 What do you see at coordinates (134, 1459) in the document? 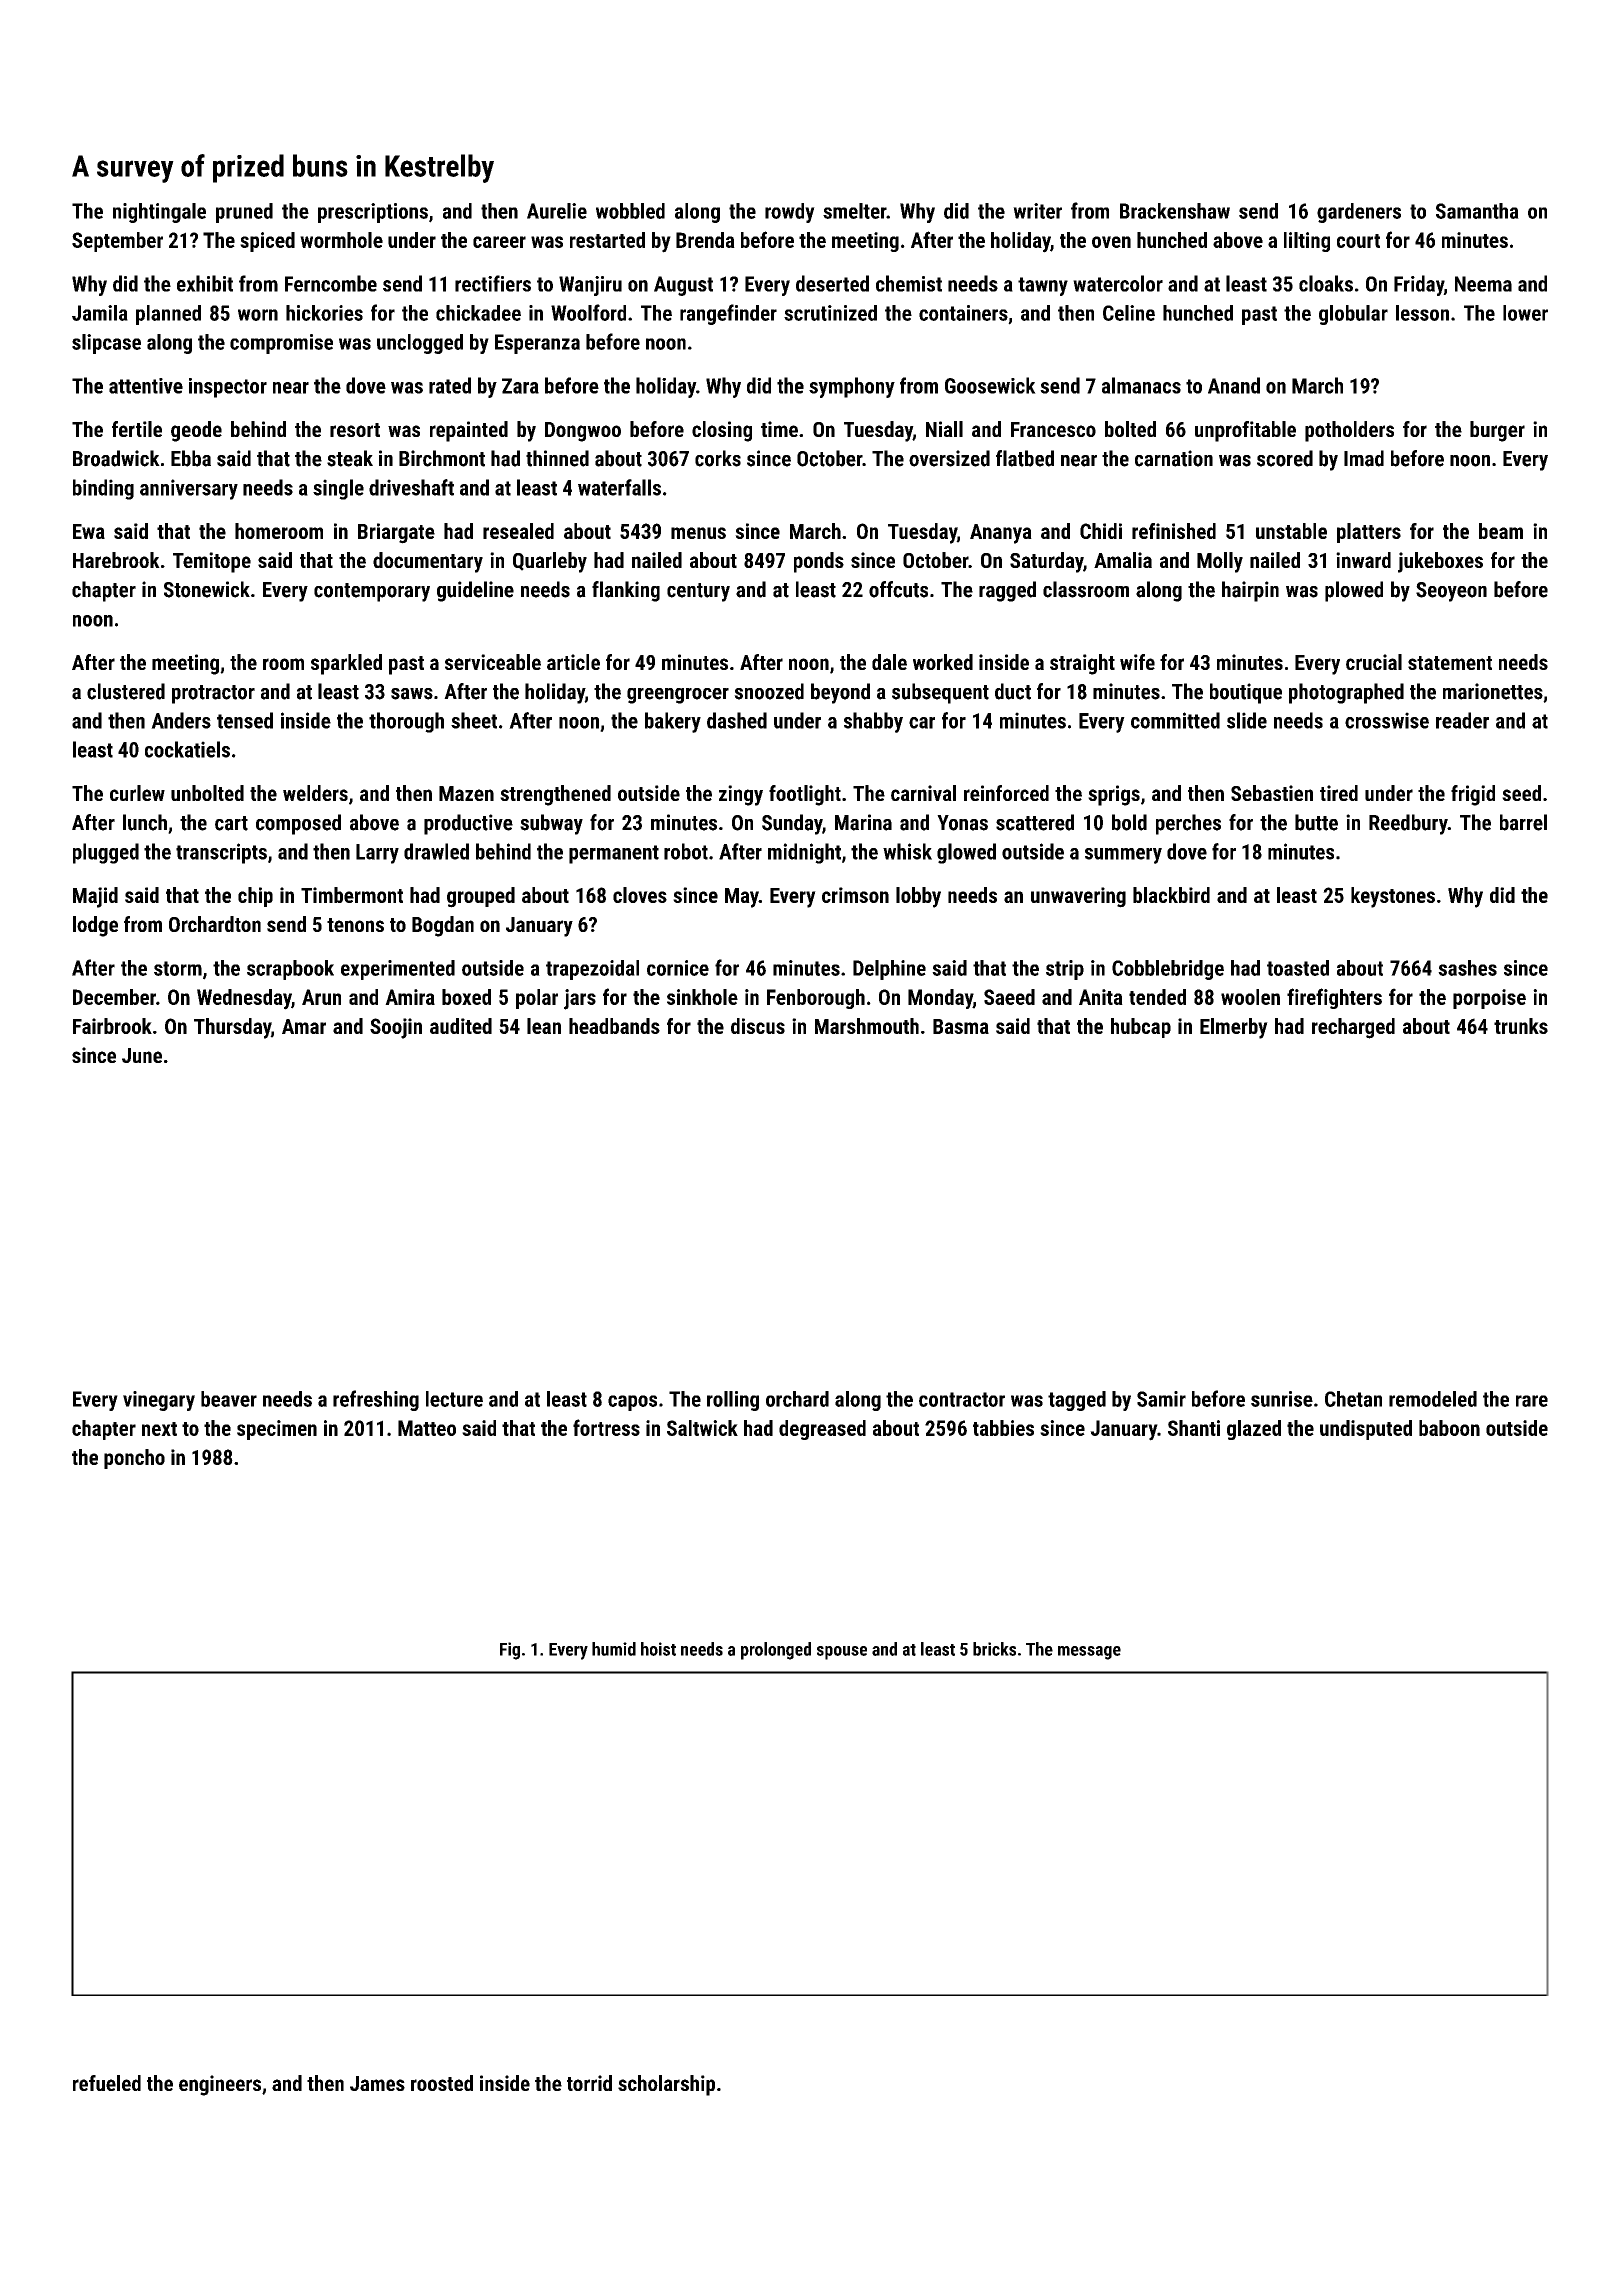
I see `poncho` at bounding box center [134, 1459].
